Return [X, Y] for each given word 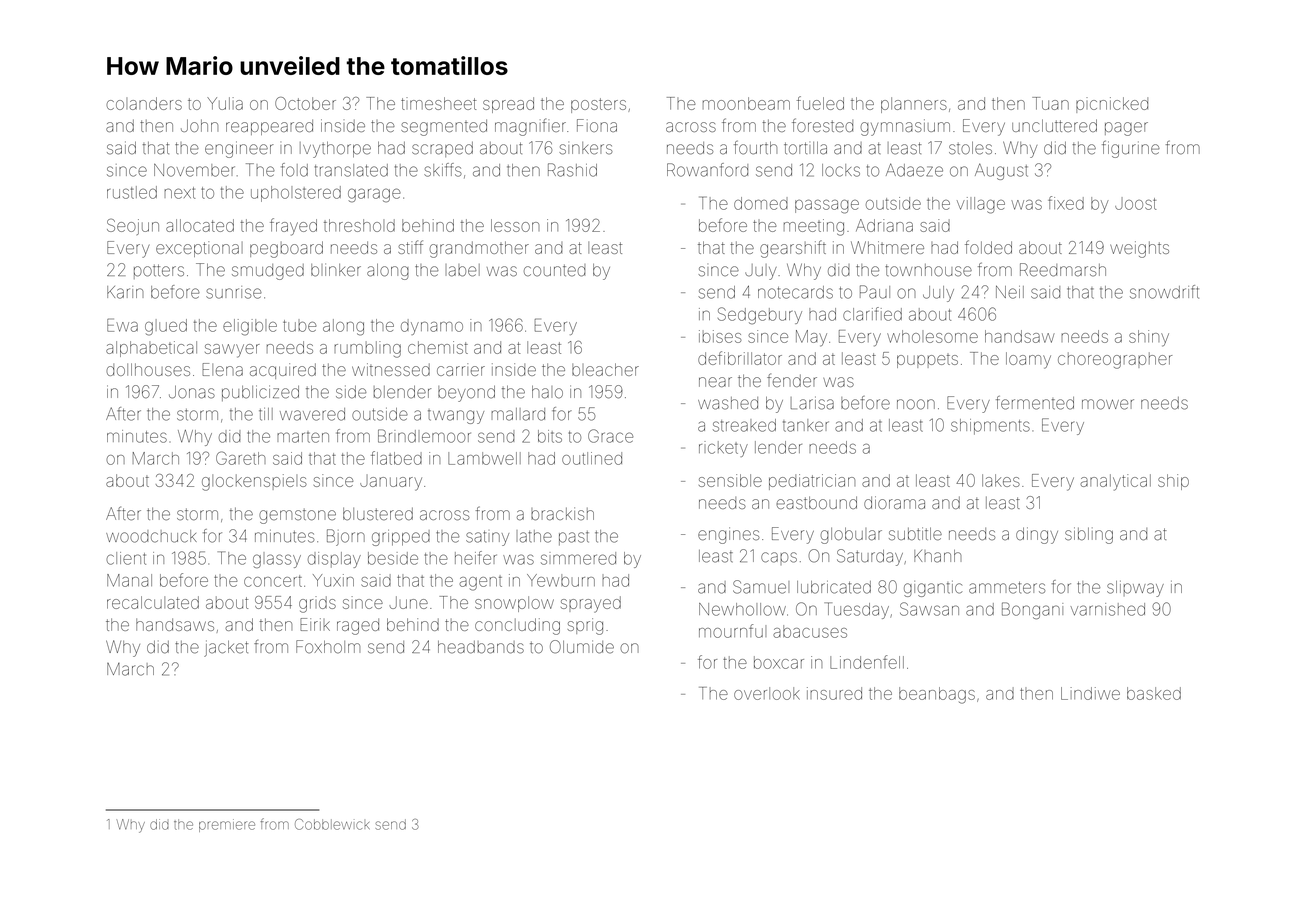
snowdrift [1164, 292]
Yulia [225, 103]
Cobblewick [332, 824]
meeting [814, 227]
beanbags [937, 695]
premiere [227, 825]
